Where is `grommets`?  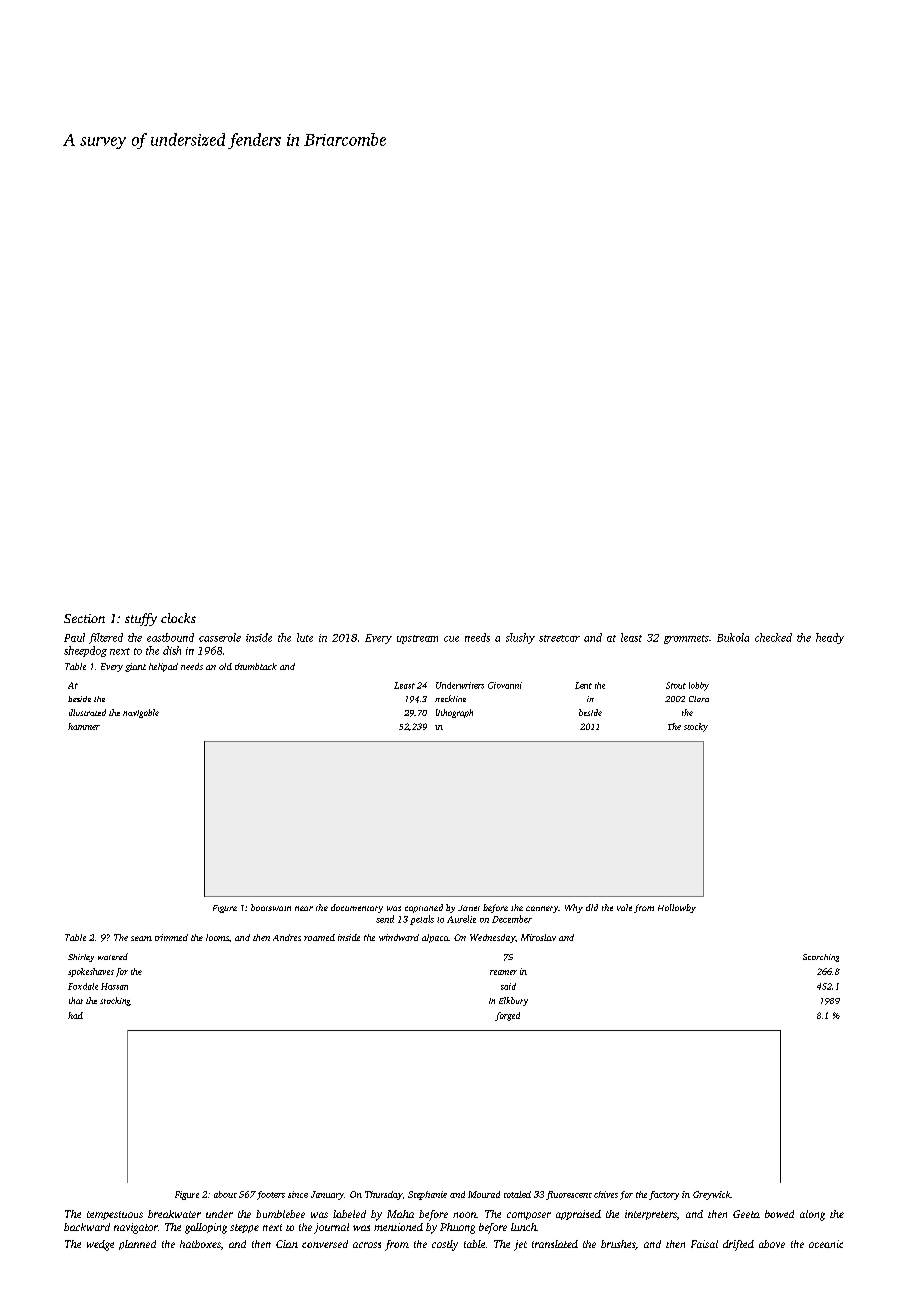
grommets is located at coordinates (686, 639).
